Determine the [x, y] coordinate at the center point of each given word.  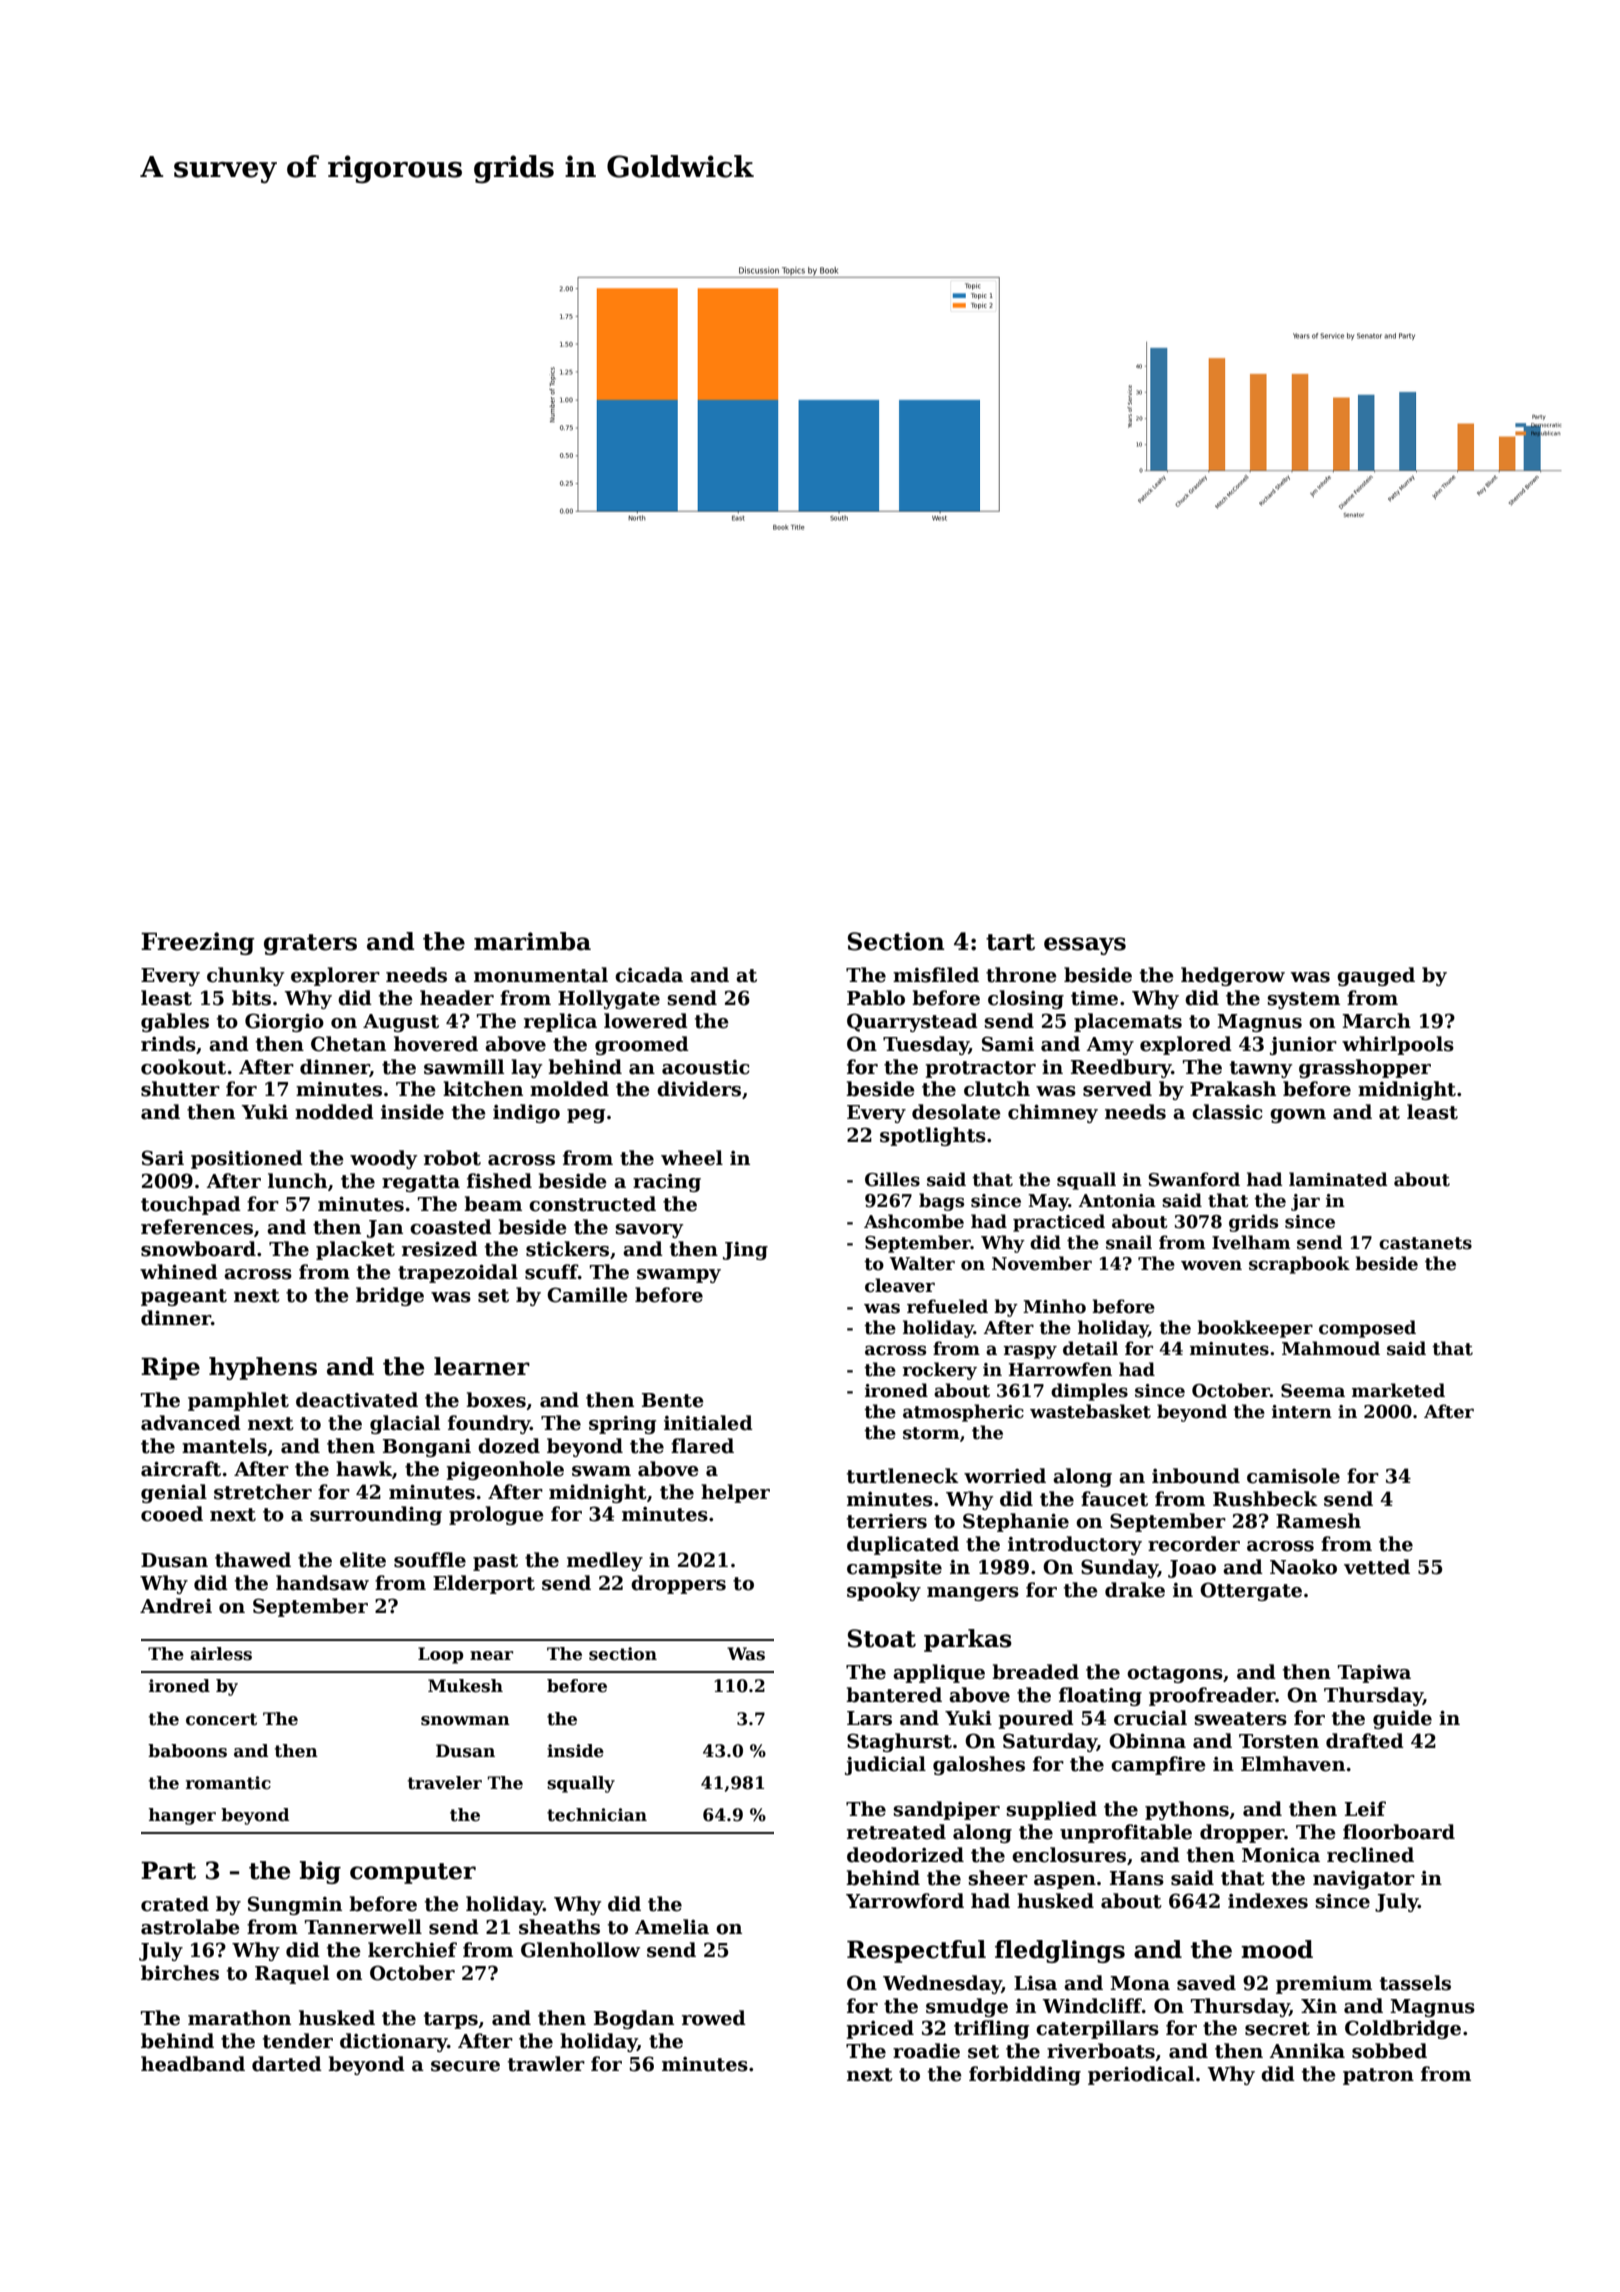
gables [175, 1022]
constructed [592, 1204]
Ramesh [1318, 1521]
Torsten [1279, 1741]
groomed [642, 1045]
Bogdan [634, 2019]
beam [493, 1204]
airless [221, 1654]
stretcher [263, 1492]
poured [1036, 1719]
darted [287, 2064]
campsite [894, 1569]
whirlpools [1398, 1045]
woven [1211, 1265]
